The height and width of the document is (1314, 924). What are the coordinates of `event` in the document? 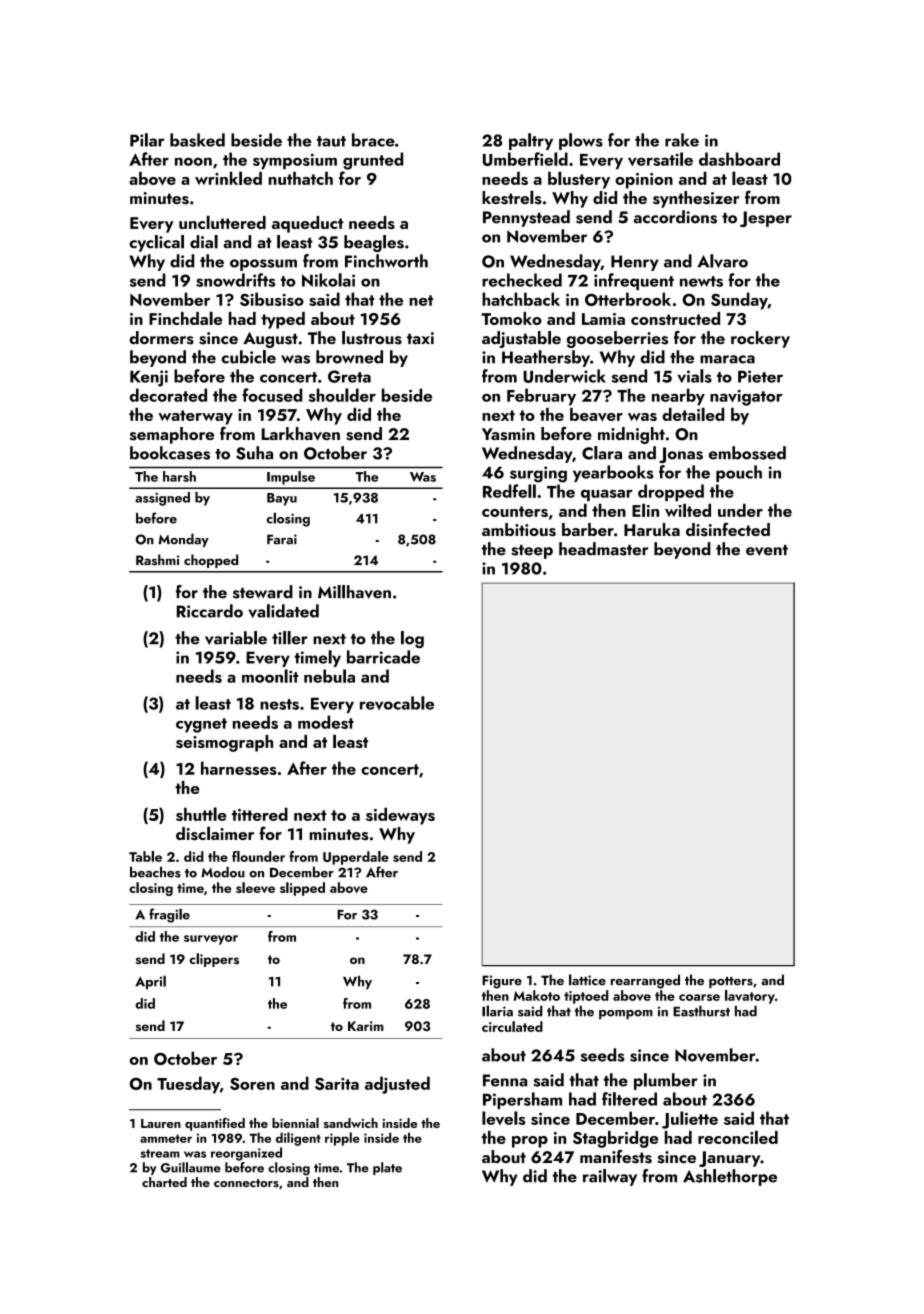 It's located at (767, 550).
